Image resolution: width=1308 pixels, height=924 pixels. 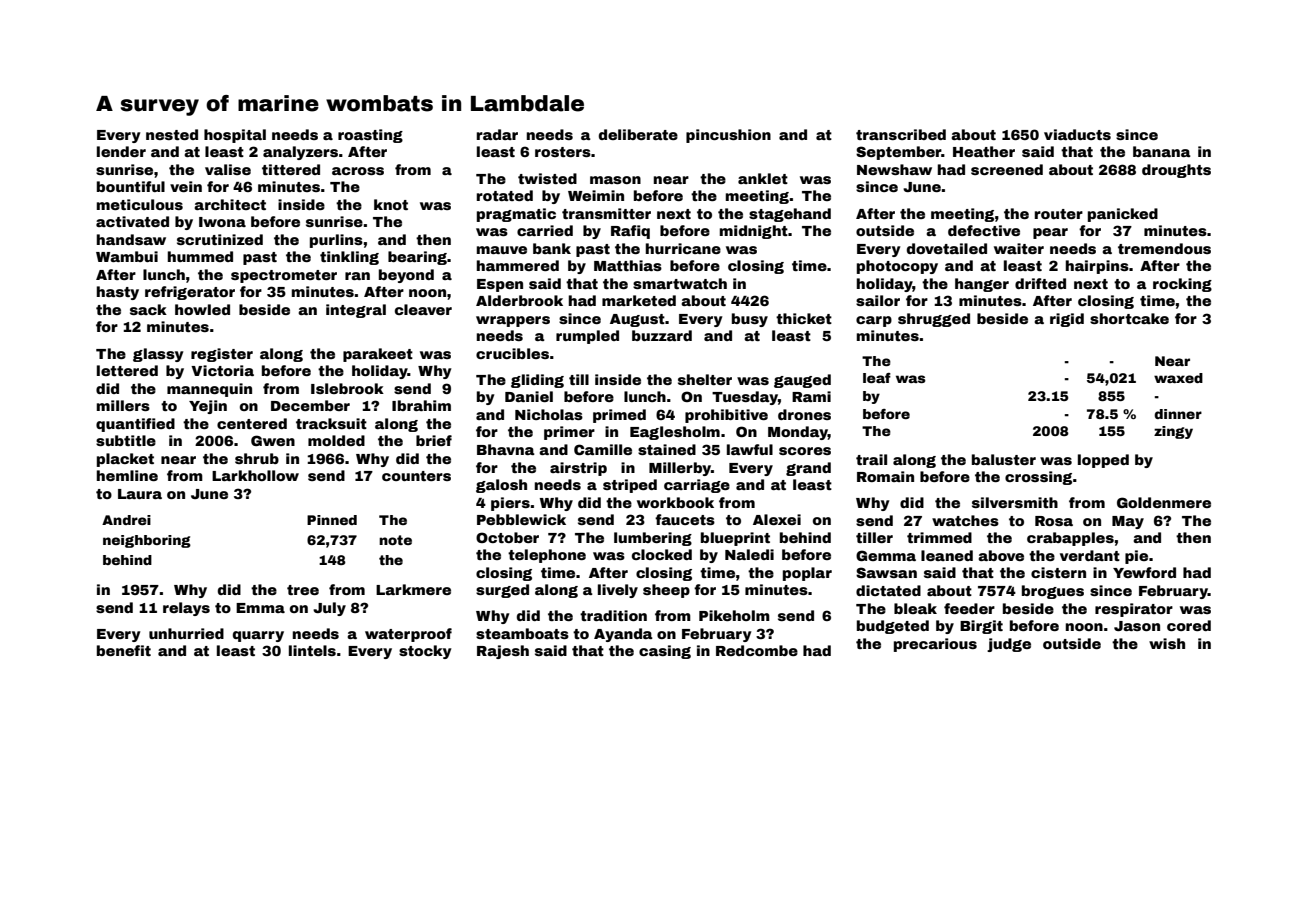 What do you see at coordinates (1178, 378) in the screenshot?
I see `waxed` at bounding box center [1178, 378].
